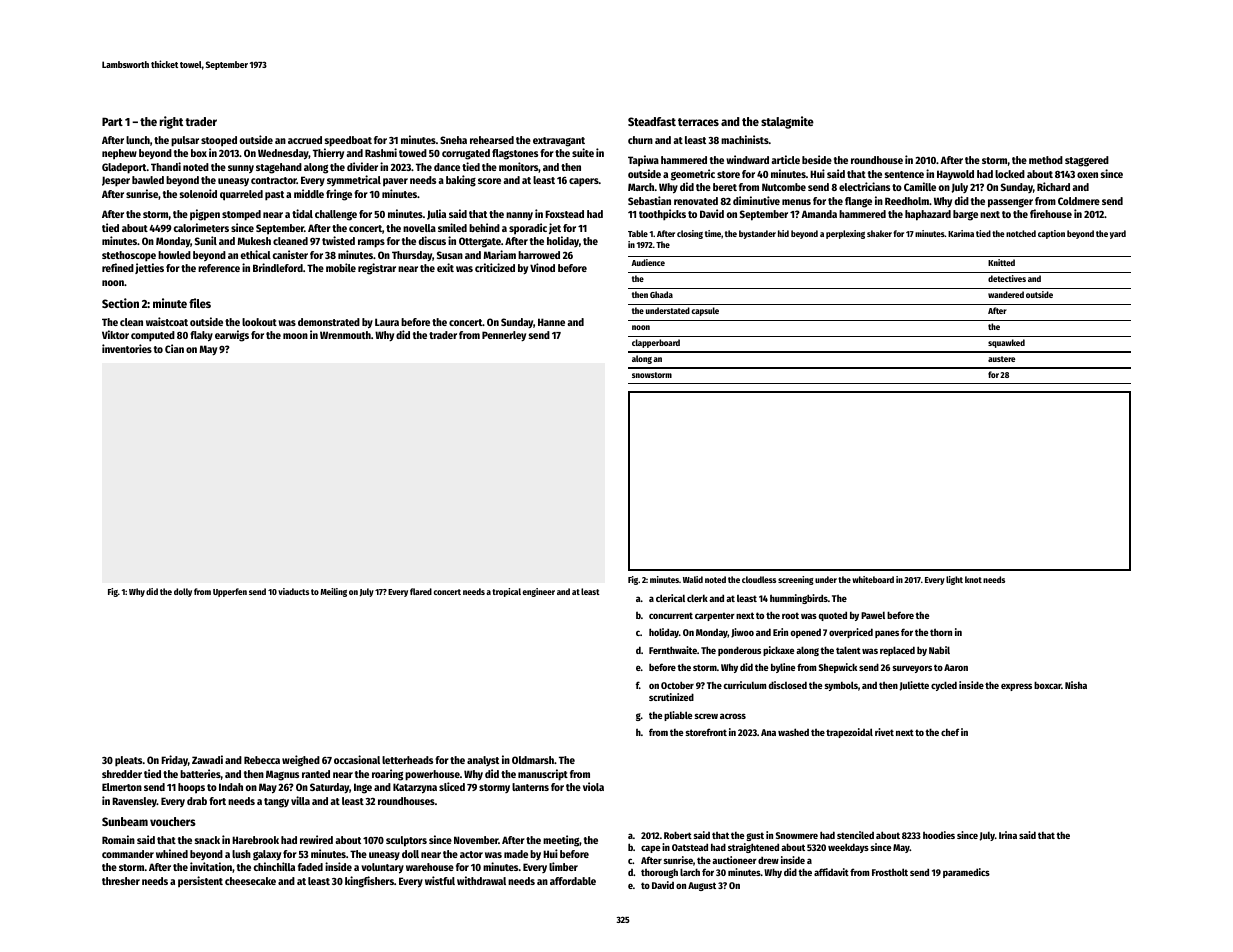 The height and width of the document is (952, 1233). Describe the element at coordinates (873, 579) in the document. I see `whiteboard` at that location.
